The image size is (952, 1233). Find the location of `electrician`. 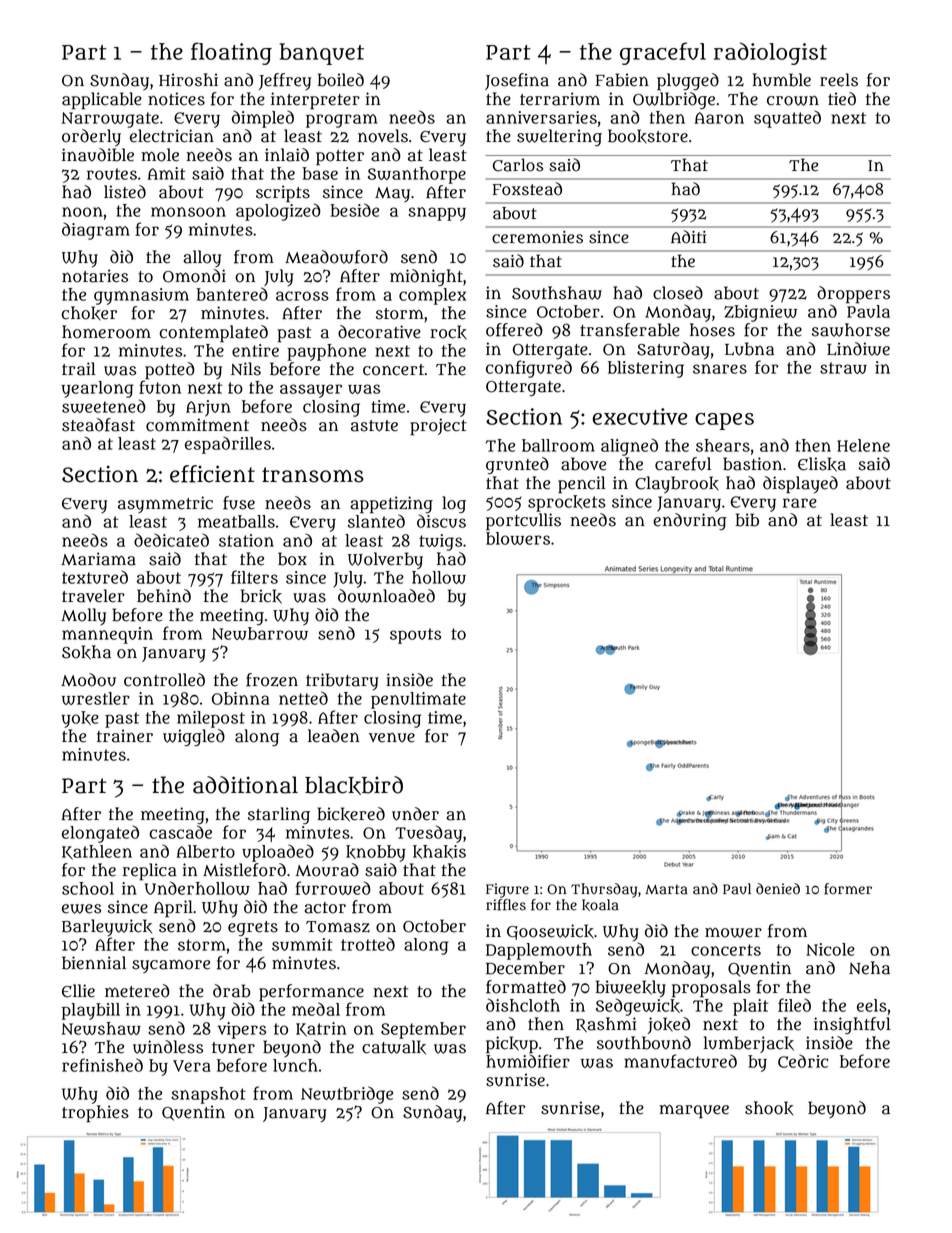

electrician is located at coordinates (172, 136).
